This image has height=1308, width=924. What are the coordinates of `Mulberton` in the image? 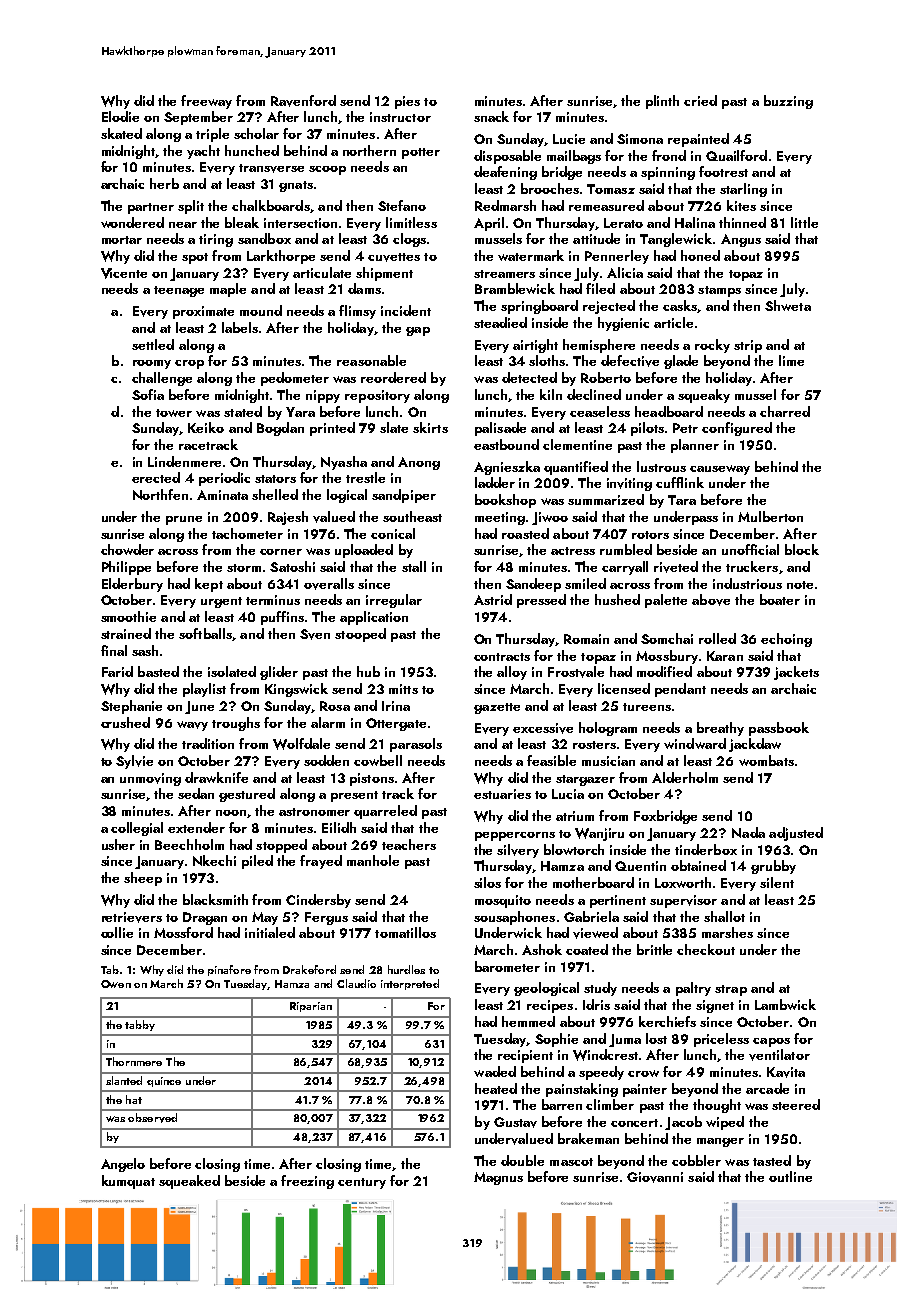 It's located at (770, 516).
